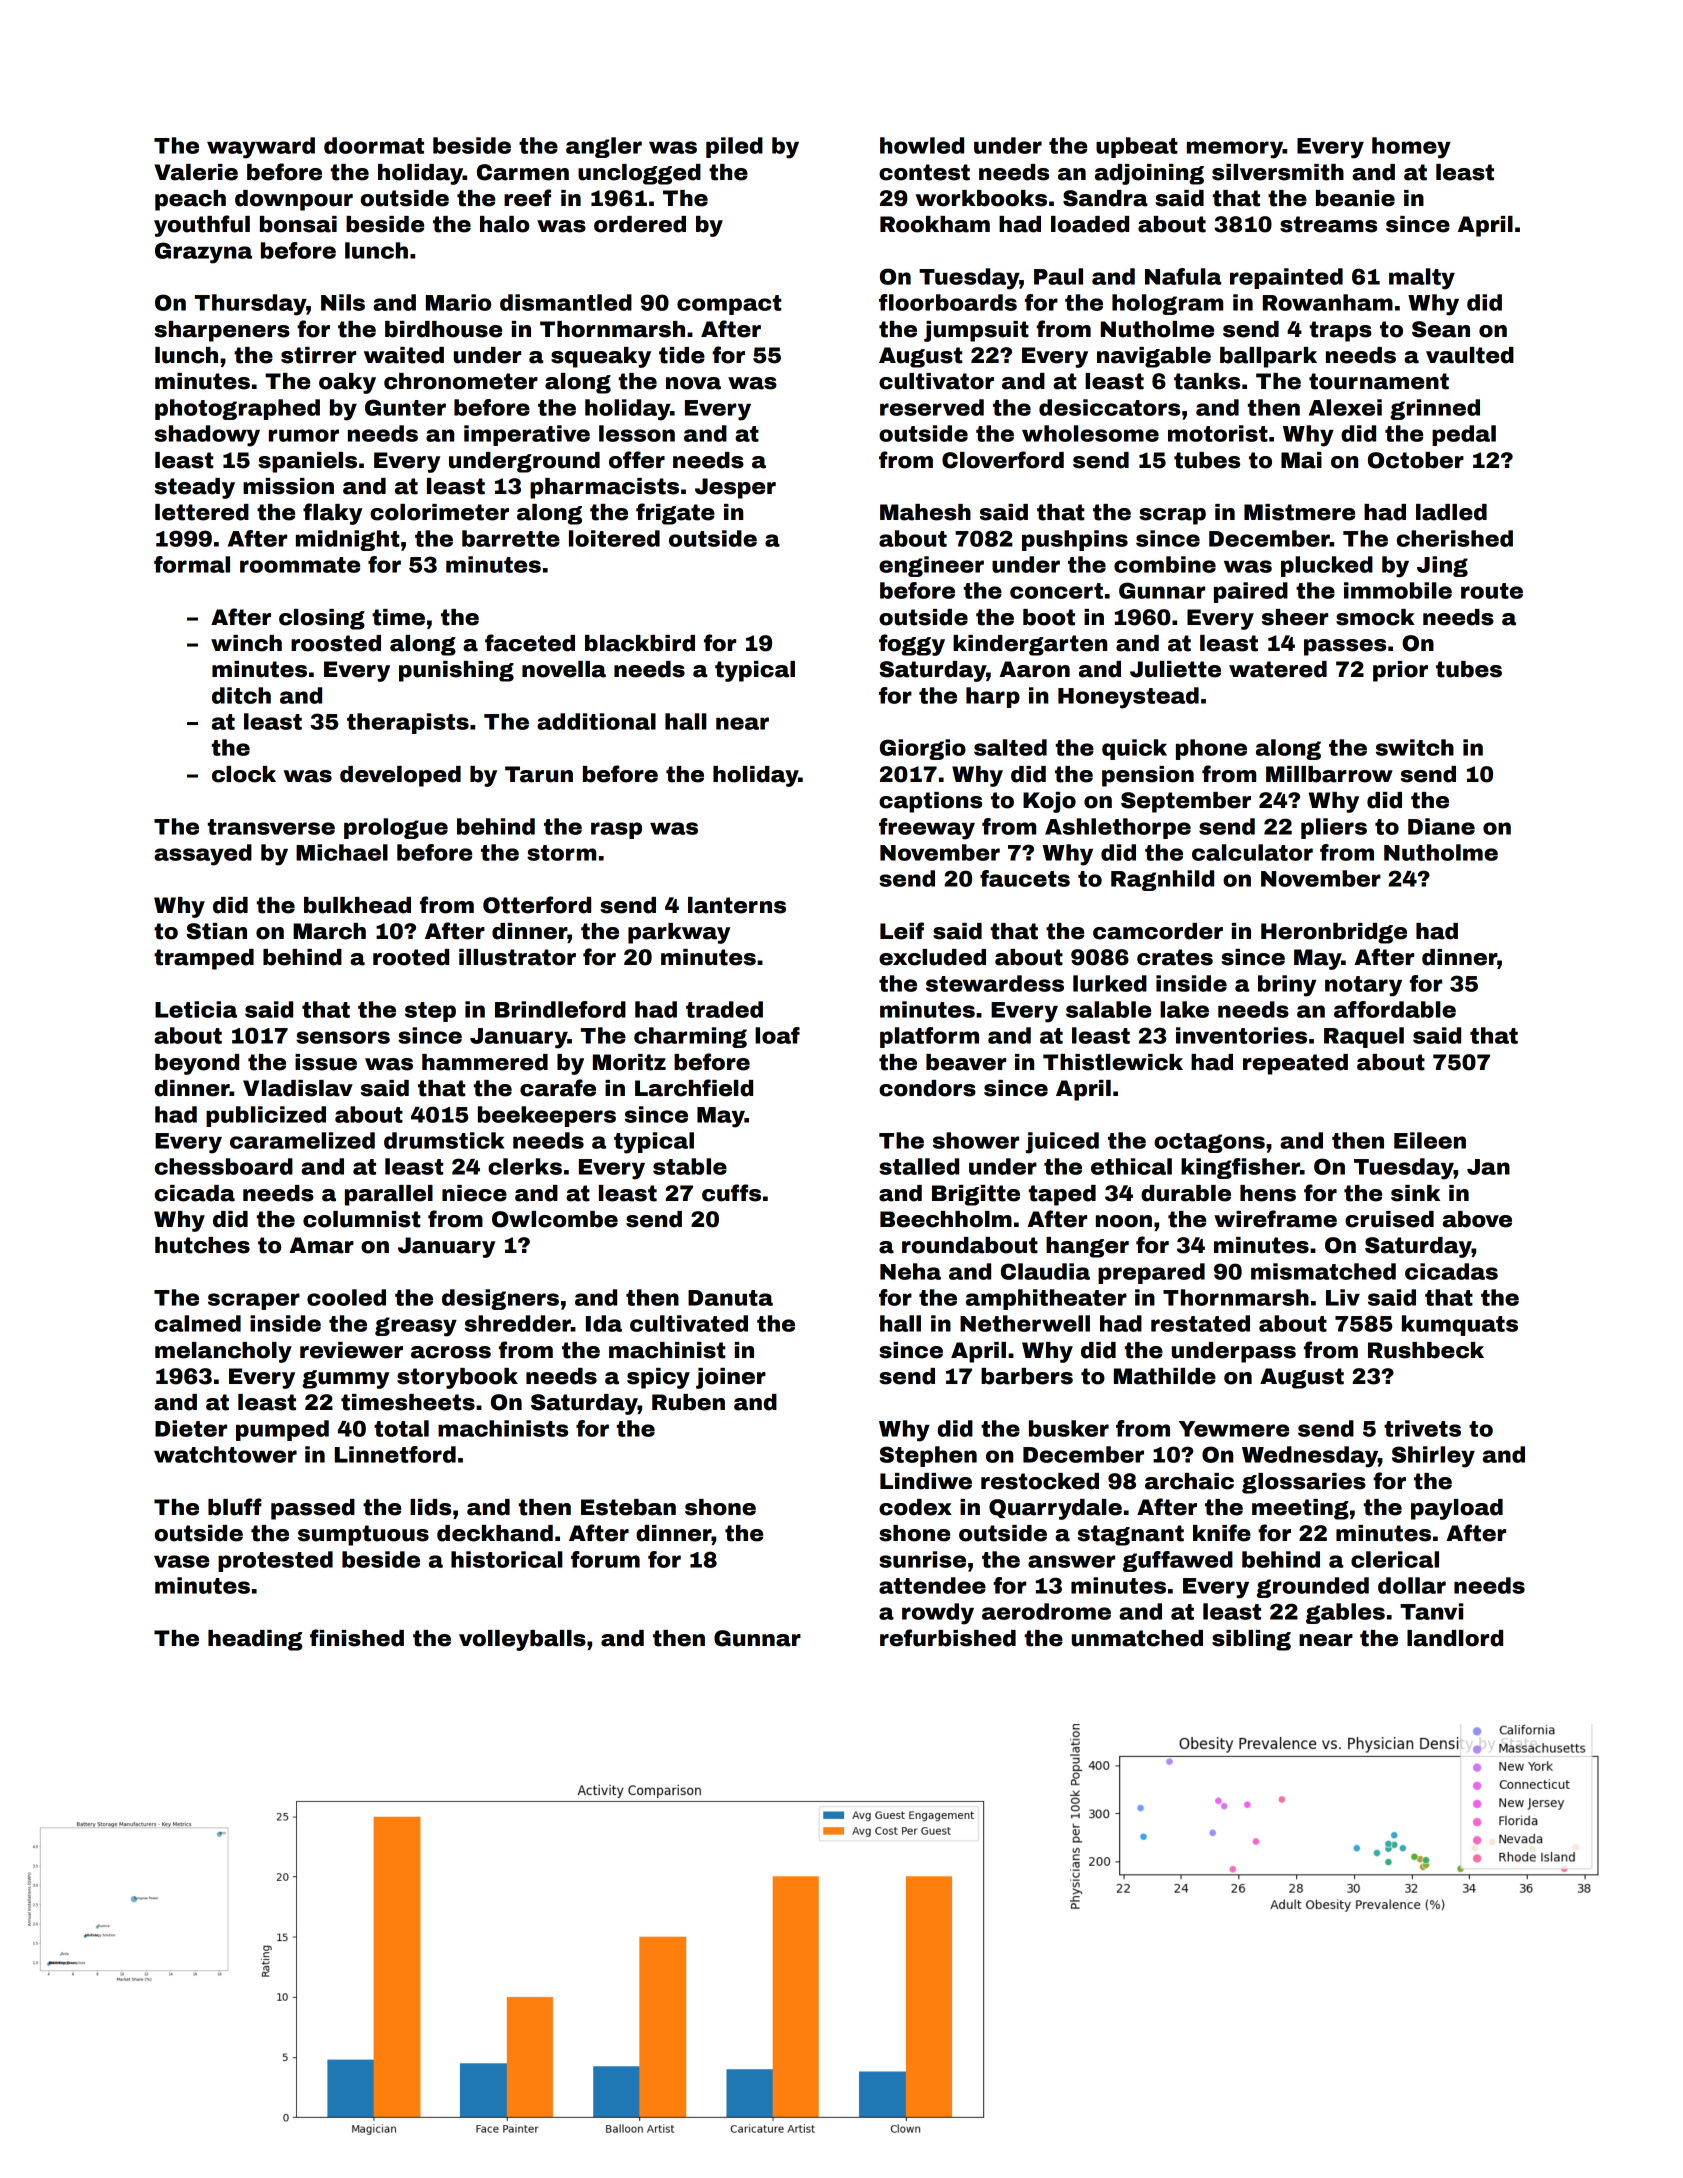 The height and width of the screenshot is (2178, 1683). I want to click on engineer, so click(931, 566).
